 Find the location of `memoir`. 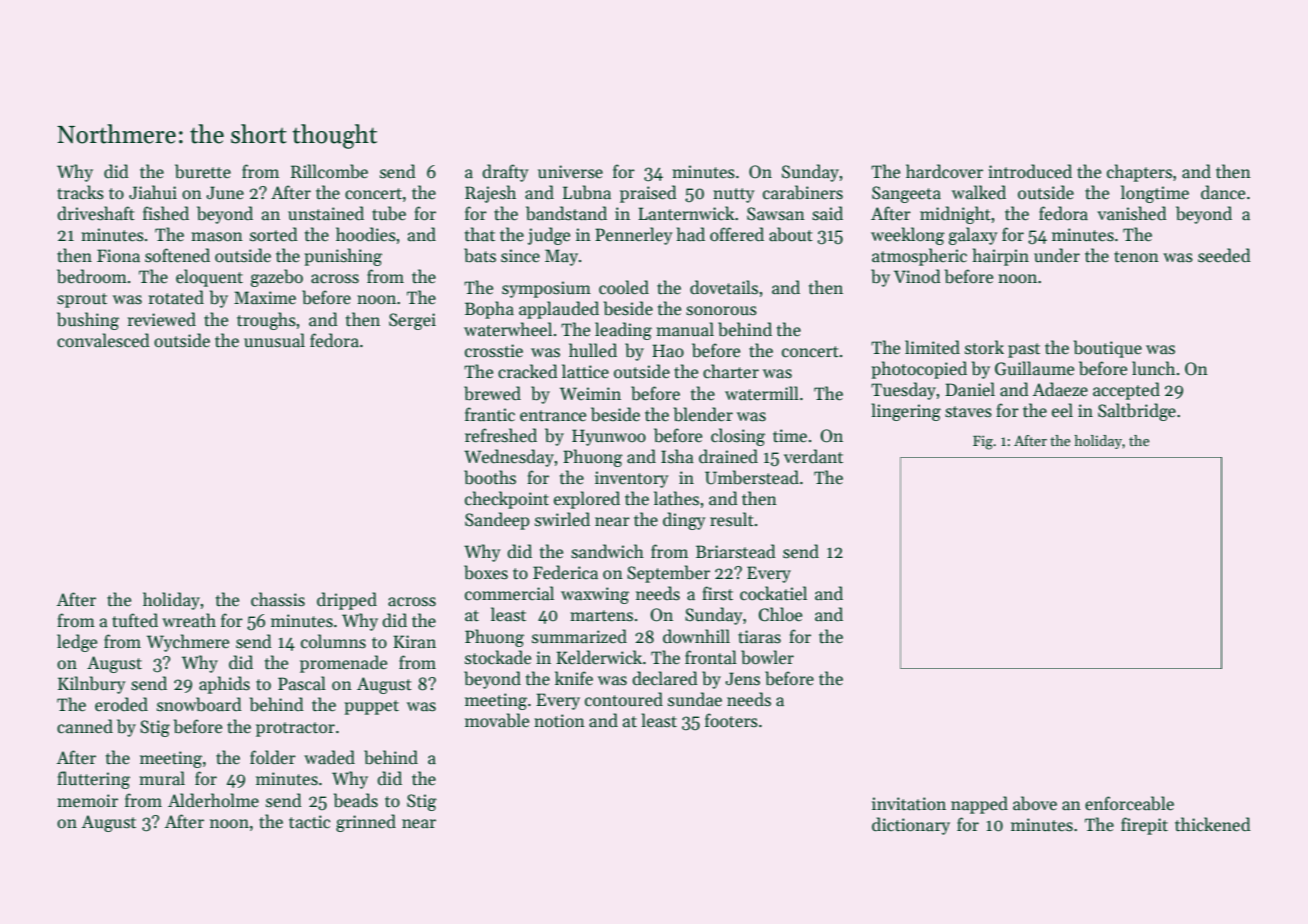

memoir is located at coordinates (87, 801).
